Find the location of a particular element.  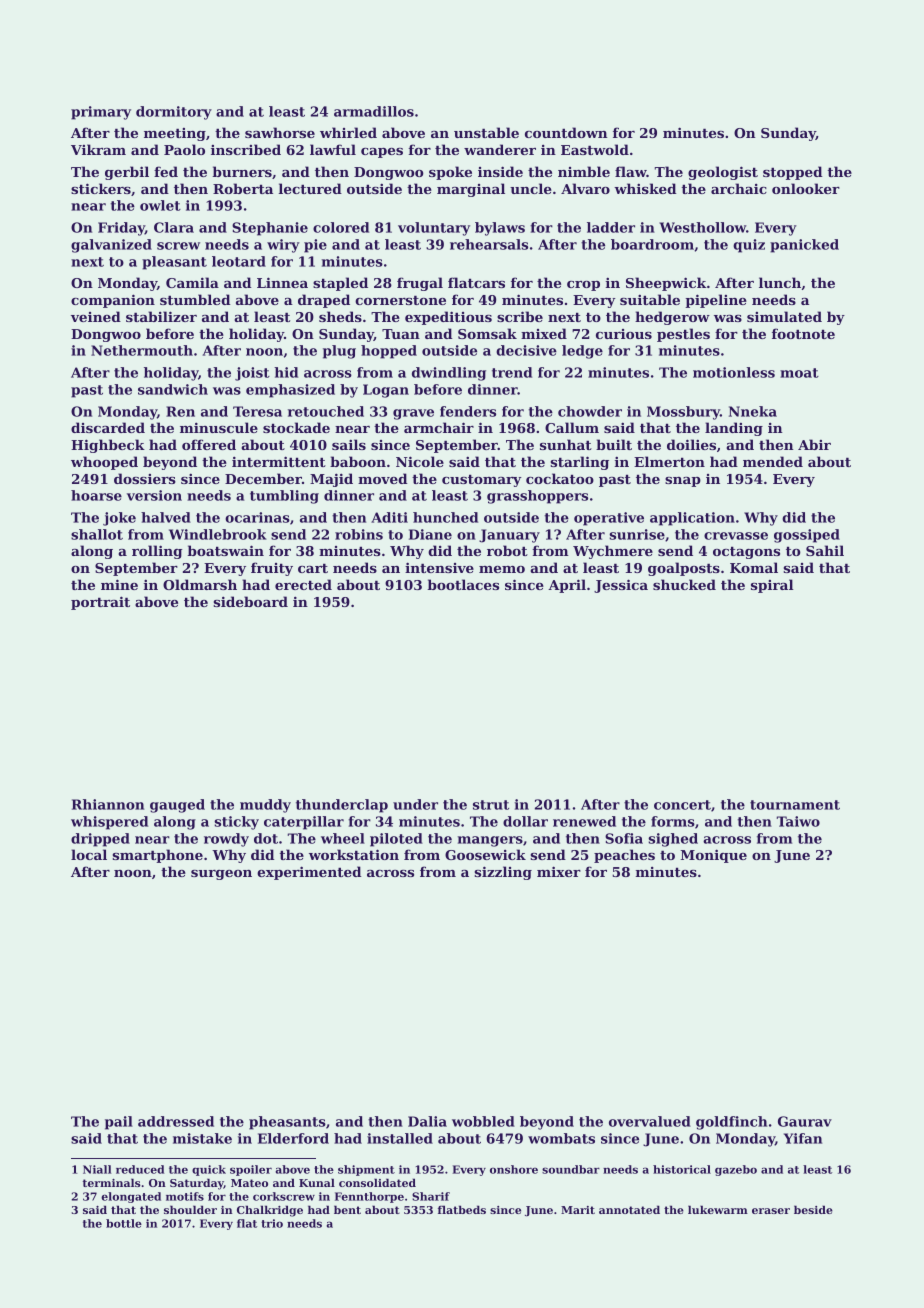

experimented is located at coordinates (309, 873).
